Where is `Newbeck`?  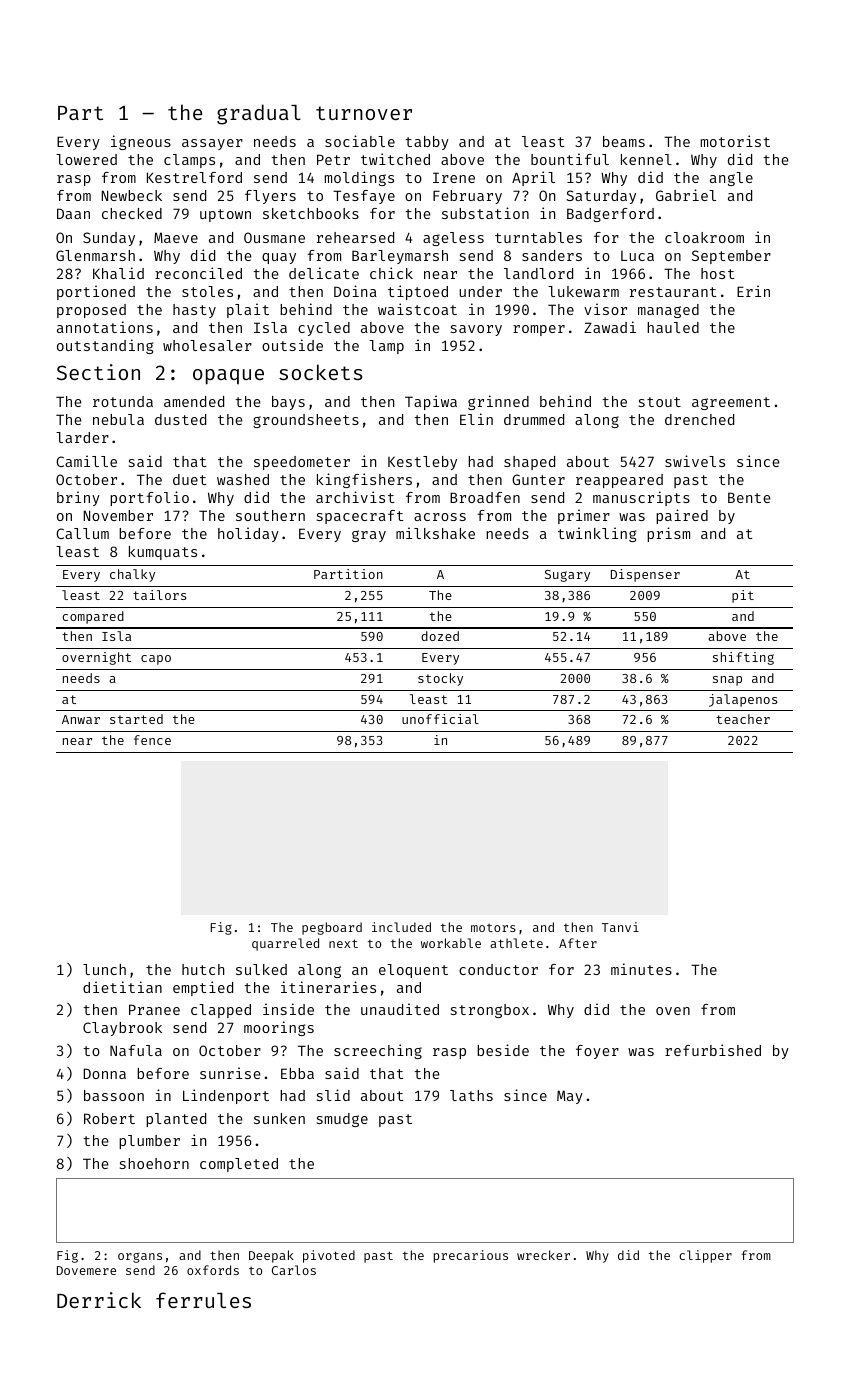 Newbeck is located at coordinates (131, 195).
